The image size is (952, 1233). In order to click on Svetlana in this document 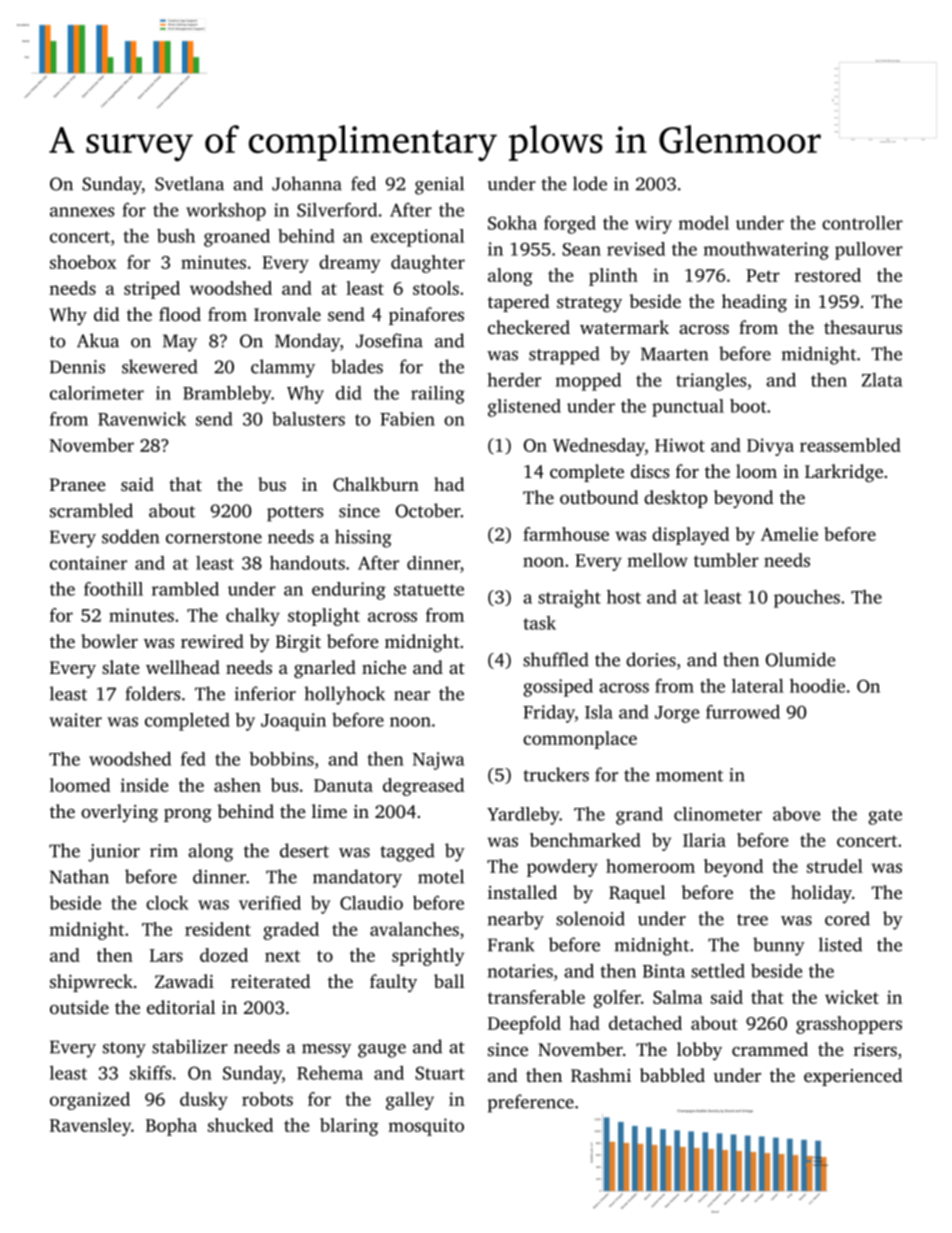, I will do `click(189, 183)`.
